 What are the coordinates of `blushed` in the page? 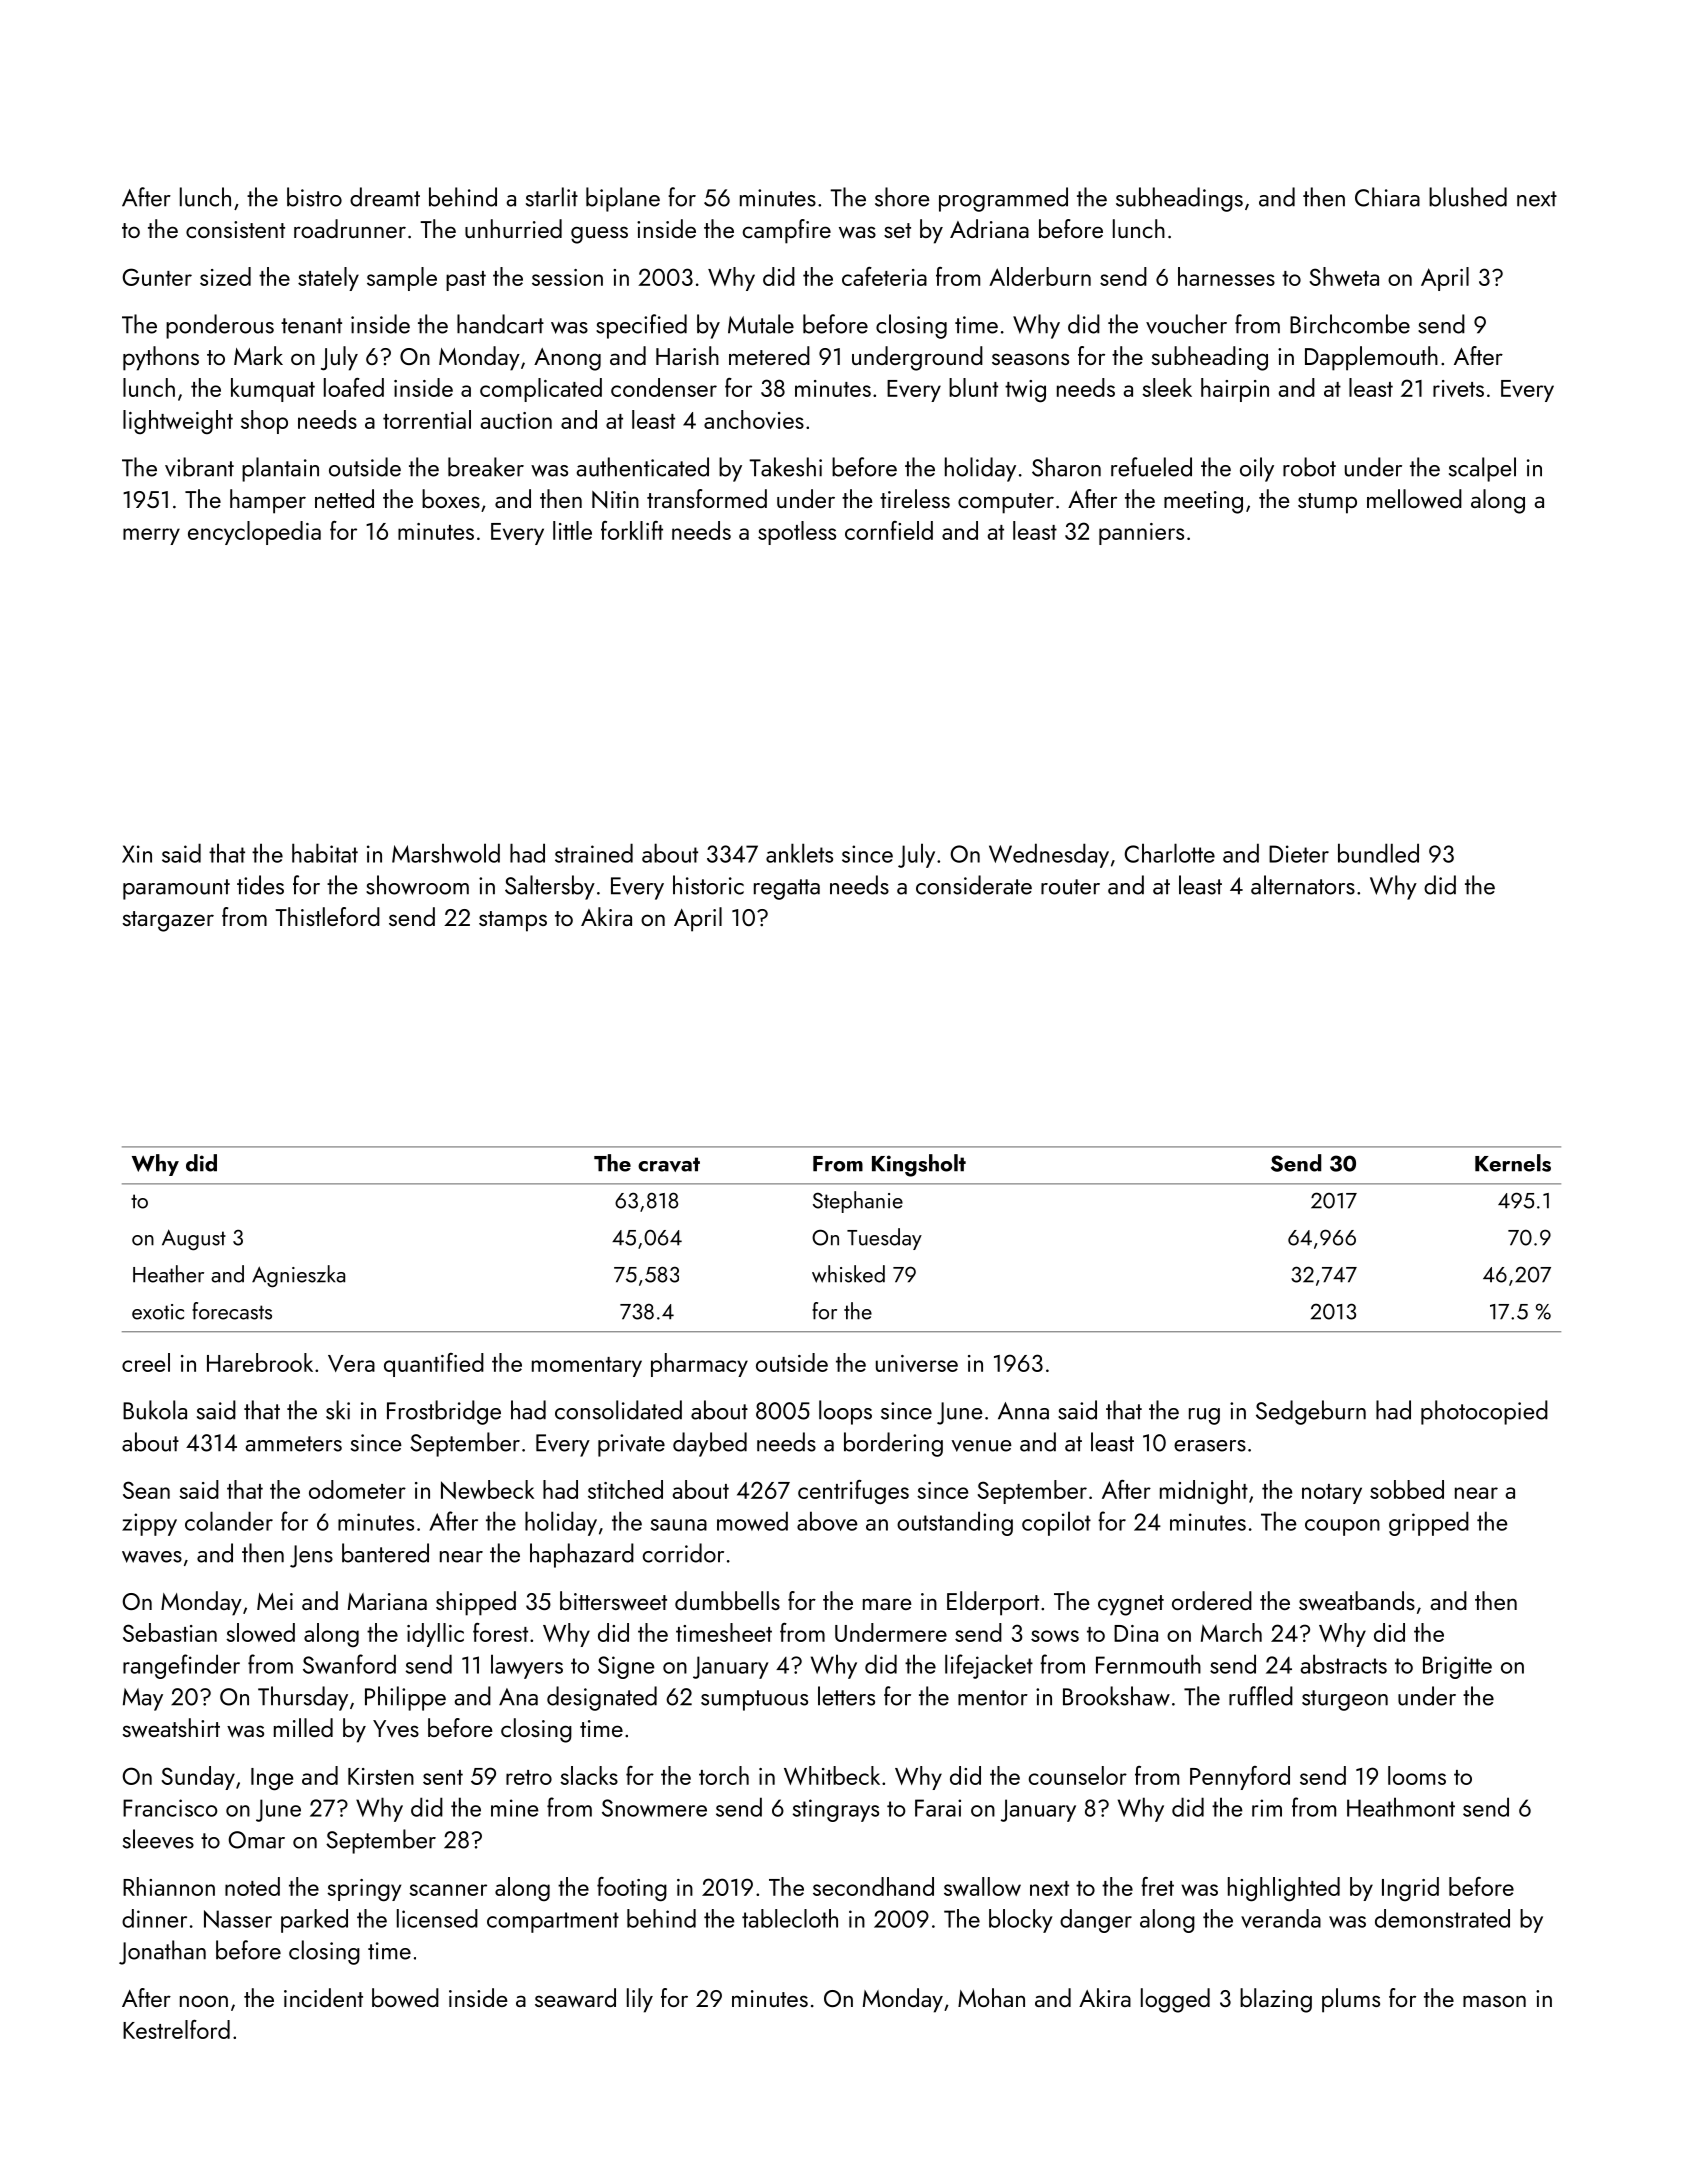 It's located at (1468, 197).
